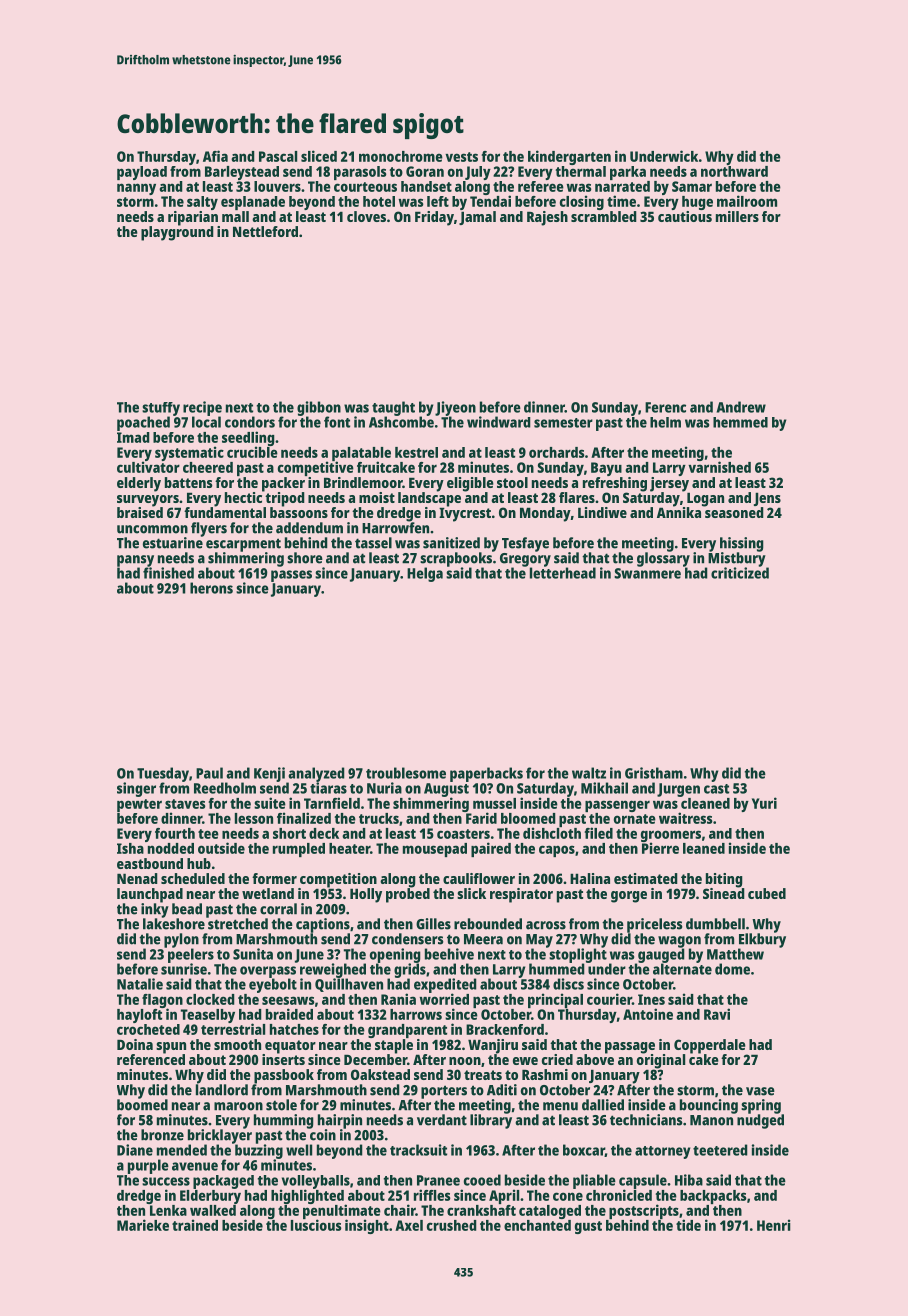  What do you see at coordinates (210, 1197) in the document?
I see `Elderbury` at bounding box center [210, 1197].
